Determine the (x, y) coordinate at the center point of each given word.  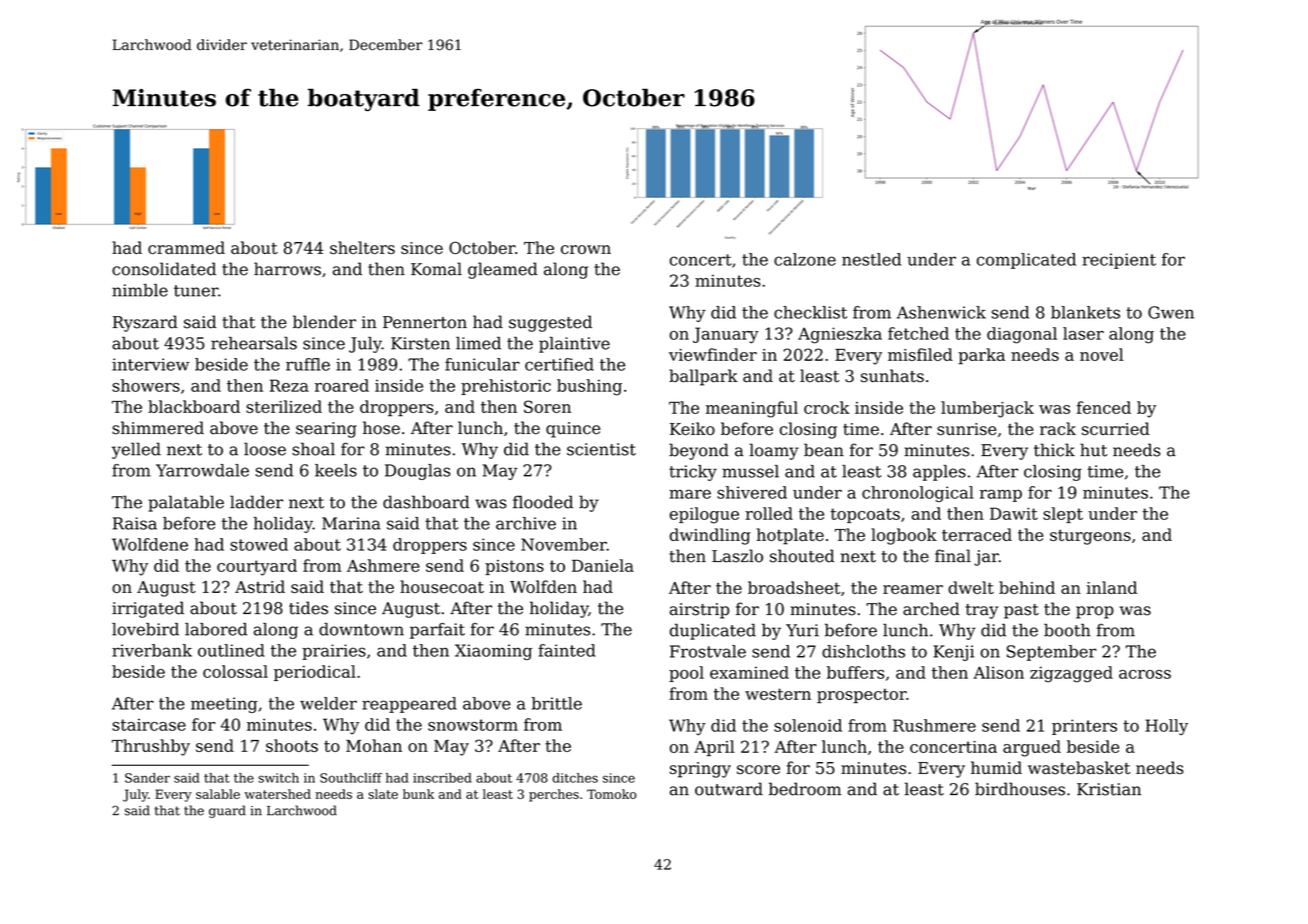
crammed (186, 247)
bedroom (805, 789)
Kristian (1109, 789)
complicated (1026, 261)
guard (227, 811)
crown (586, 249)
